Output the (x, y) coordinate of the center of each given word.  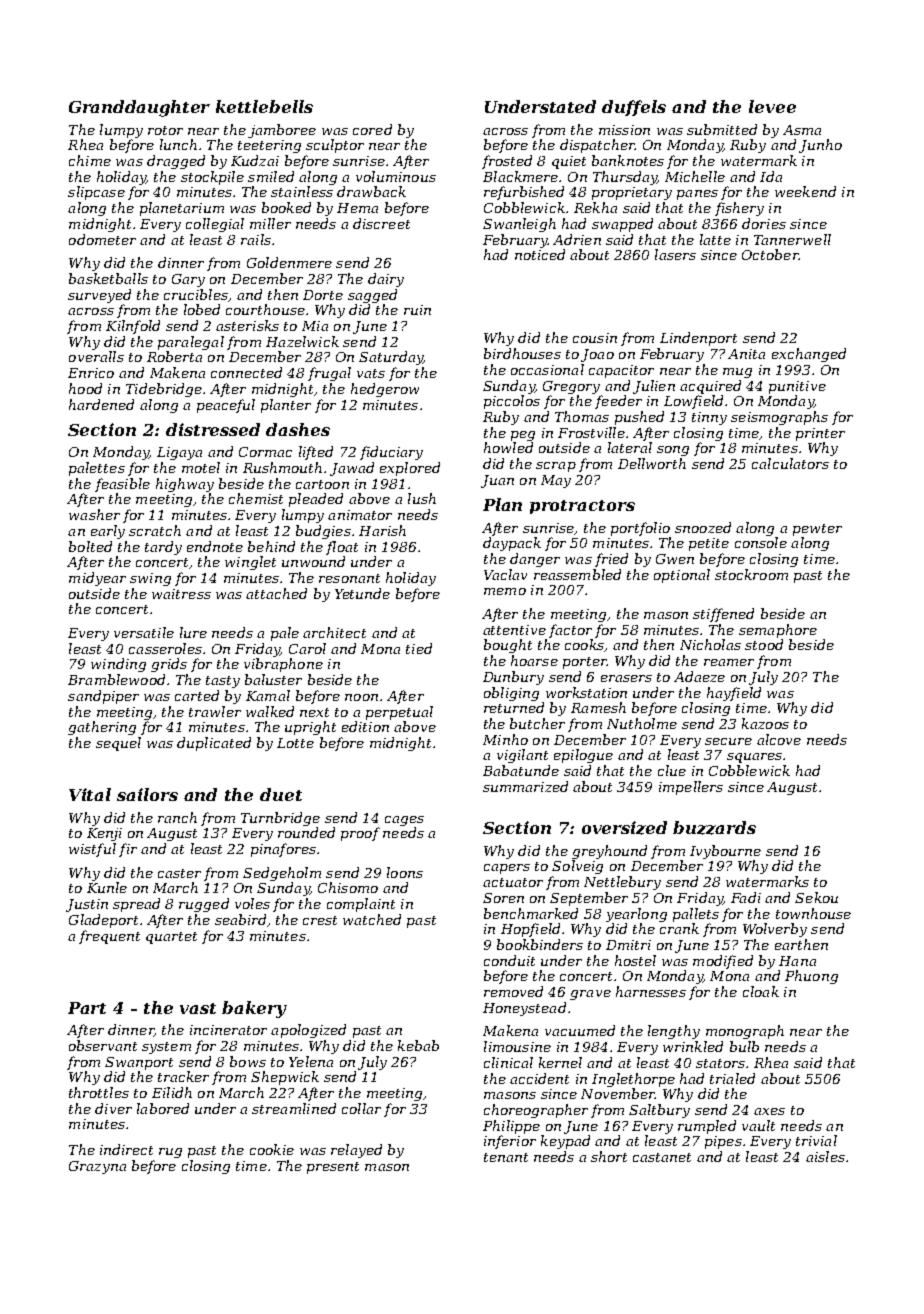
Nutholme (642, 723)
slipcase (96, 193)
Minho (505, 739)
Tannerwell (792, 239)
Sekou (816, 897)
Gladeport (103, 921)
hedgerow (385, 390)
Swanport (139, 1063)
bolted (90, 546)
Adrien (577, 239)
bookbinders (540, 944)
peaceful (226, 406)
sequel (118, 744)
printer (820, 434)
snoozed (703, 527)
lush (422, 498)
